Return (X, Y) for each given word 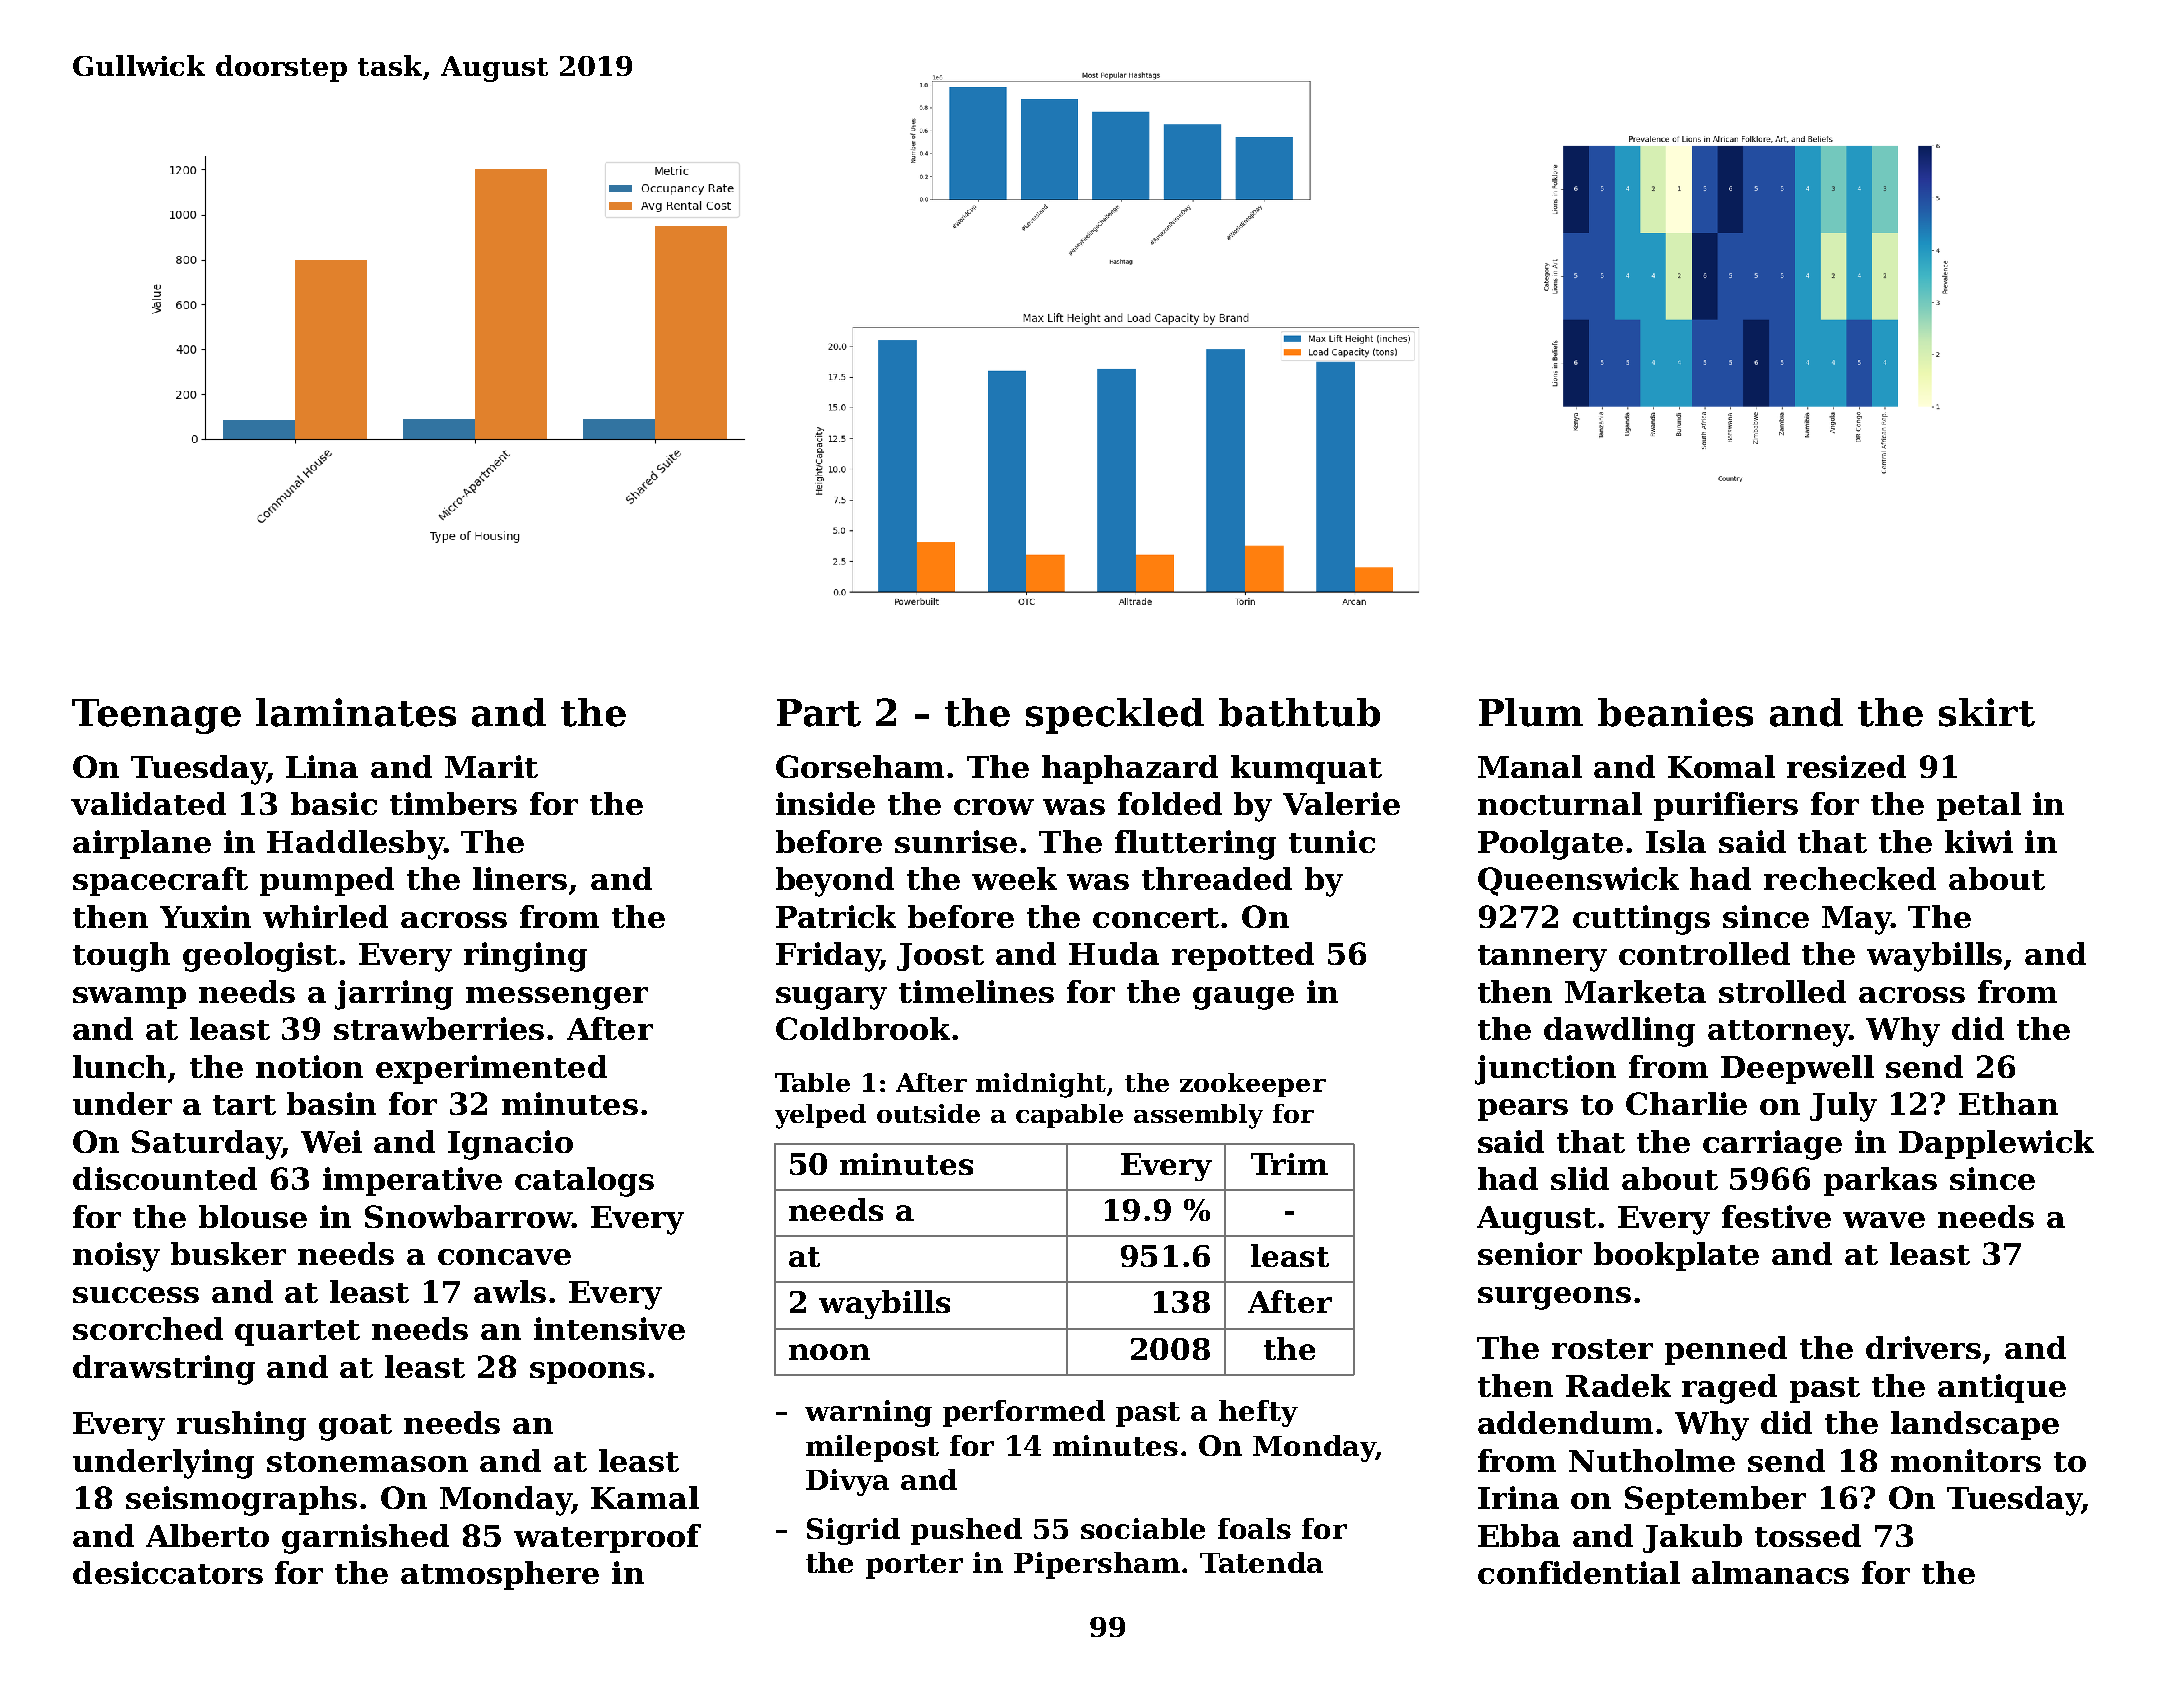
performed (1024, 1413)
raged (1729, 1389)
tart (244, 1105)
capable (1069, 1116)
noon (829, 1352)
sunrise (956, 841)
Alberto (207, 1535)
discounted (165, 1178)
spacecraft (160, 881)
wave (1884, 1220)
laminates (356, 712)
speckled (1115, 716)
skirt (1987, 712)
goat (355, 1427)
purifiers (1726, 806)
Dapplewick (1996, 1144)
